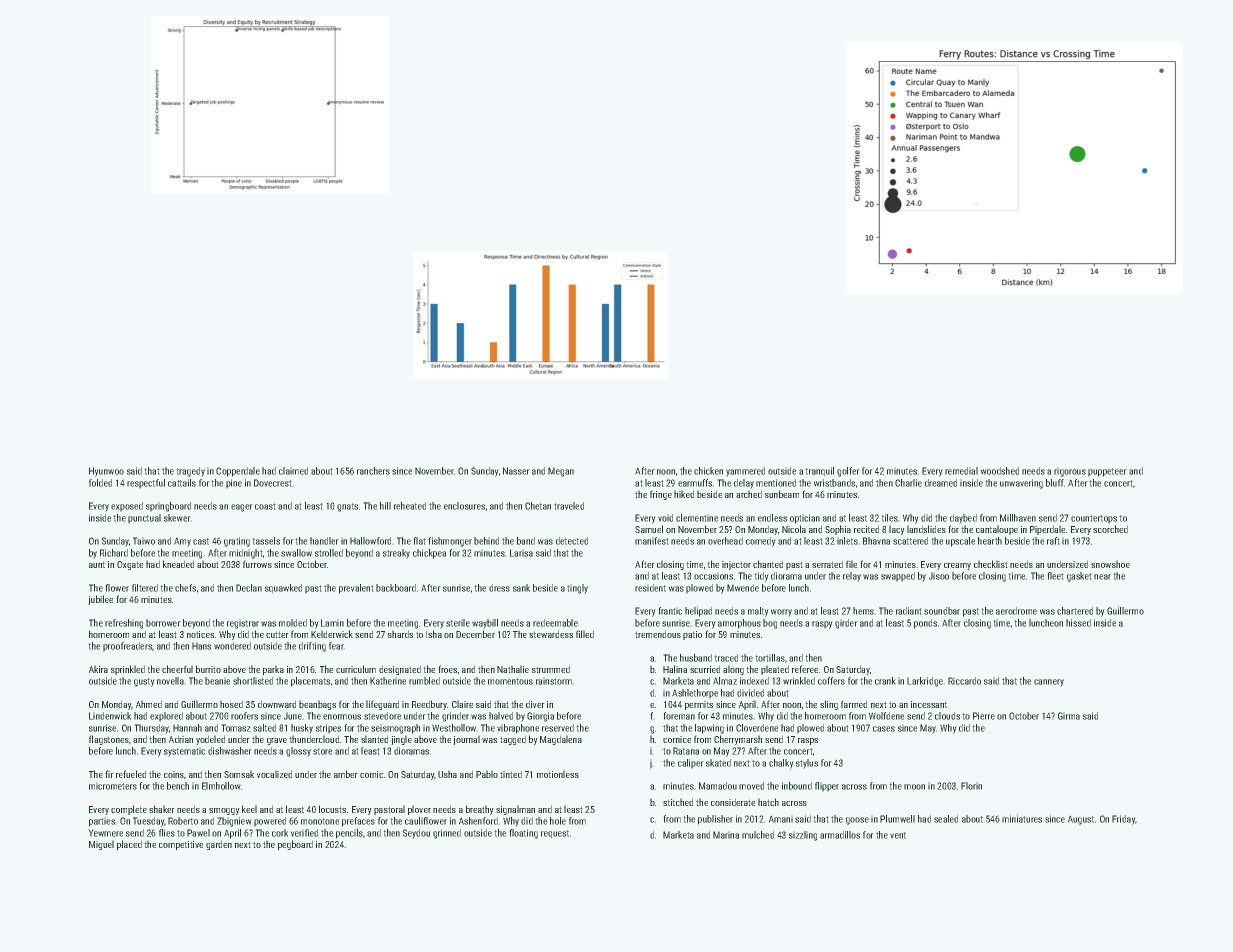 Image resolution: width=1233 pixels, height=952 pixels. I want to click on radiant, so click(909, 611).
